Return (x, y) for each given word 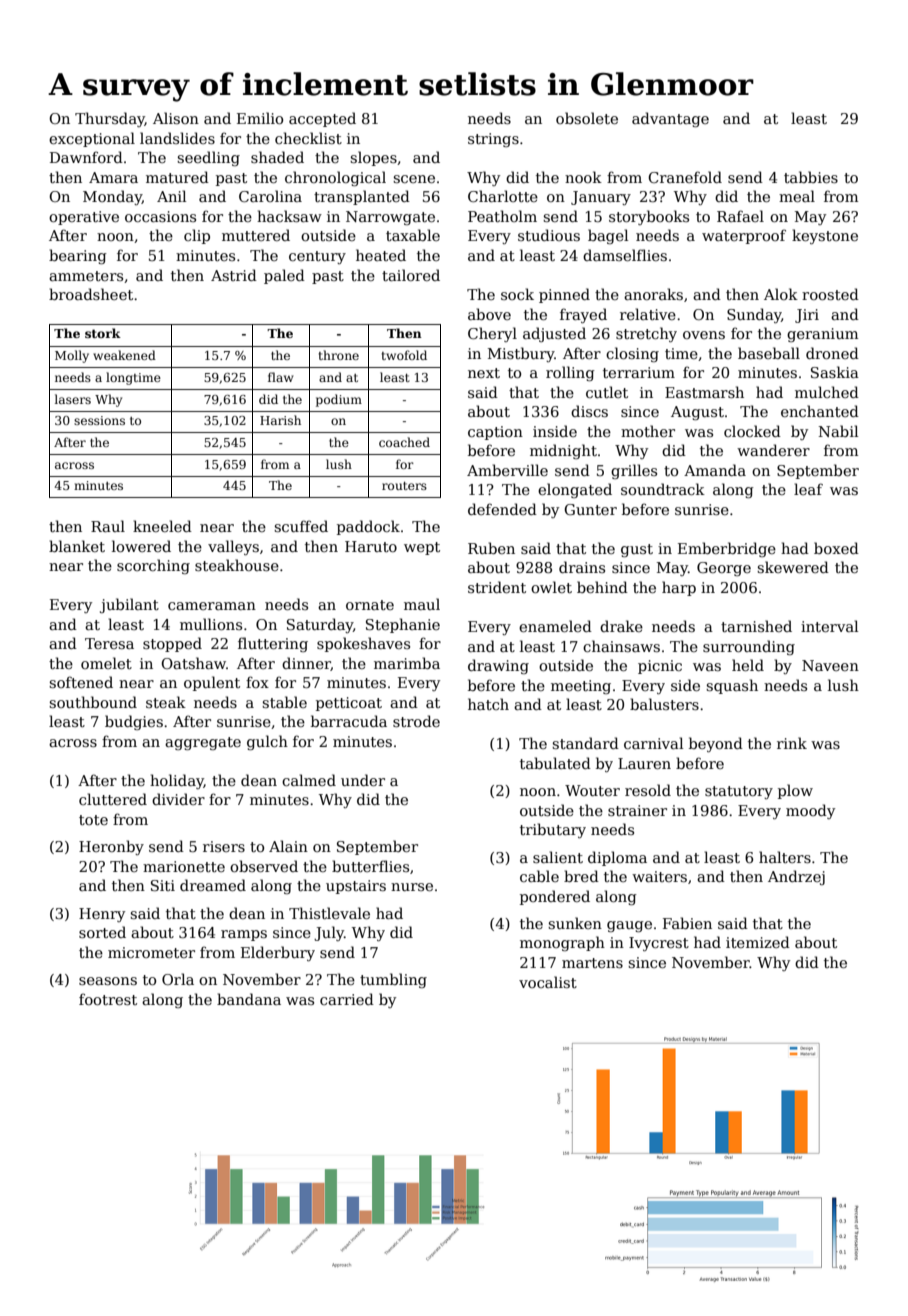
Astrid (234, 275)
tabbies (811, 177)
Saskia (835, 372)
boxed (836, 548)
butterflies (370, 866)
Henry (102, 915)
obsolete (587, 118)
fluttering (273, 644)
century (317, 257)
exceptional (92, 139)
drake (621, 626)
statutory (739, 792)
